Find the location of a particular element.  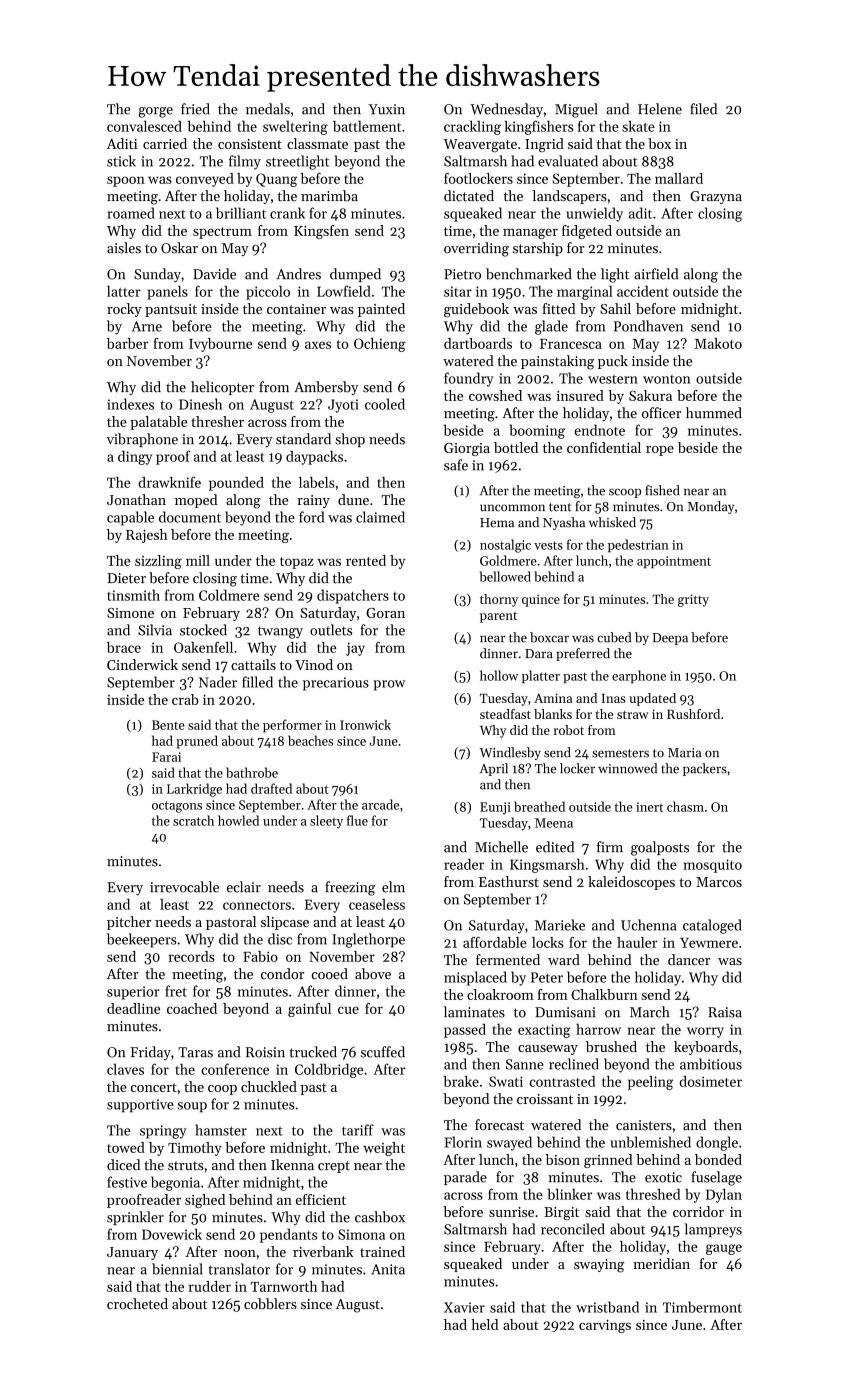

puck is located at coordinates (613, 362).
